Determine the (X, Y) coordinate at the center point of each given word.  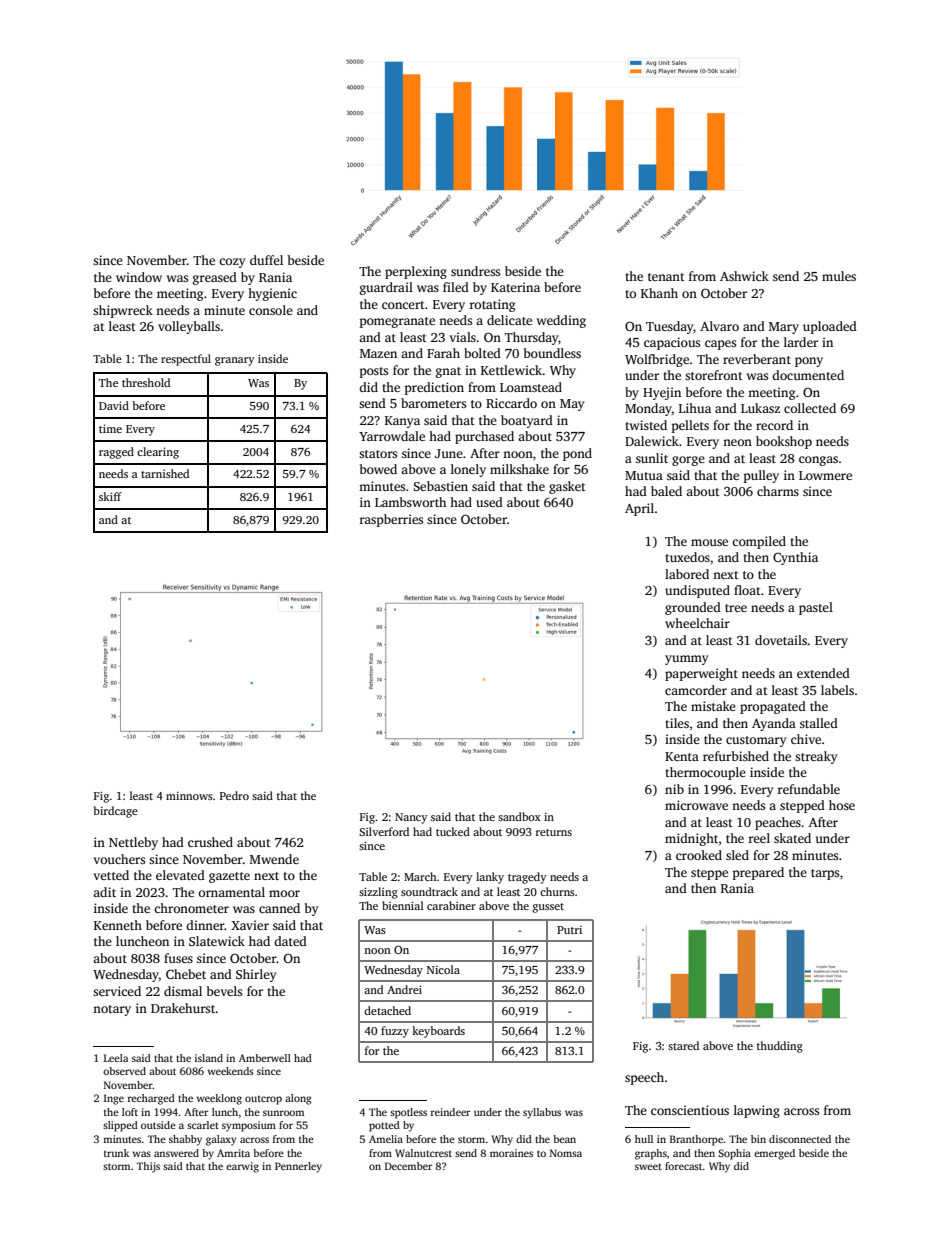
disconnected (800, 1139)
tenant (666, 277)
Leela (116, 1058)
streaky (816, 757)
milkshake (519, 469)
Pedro (234, 795)
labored (687, 574)
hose (842, 805)
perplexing (416, 272)
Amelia (386, 1139)
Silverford (384, 831)
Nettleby (133, 843)
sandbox (519, 816)
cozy (232, 263)
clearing (158, 453)
